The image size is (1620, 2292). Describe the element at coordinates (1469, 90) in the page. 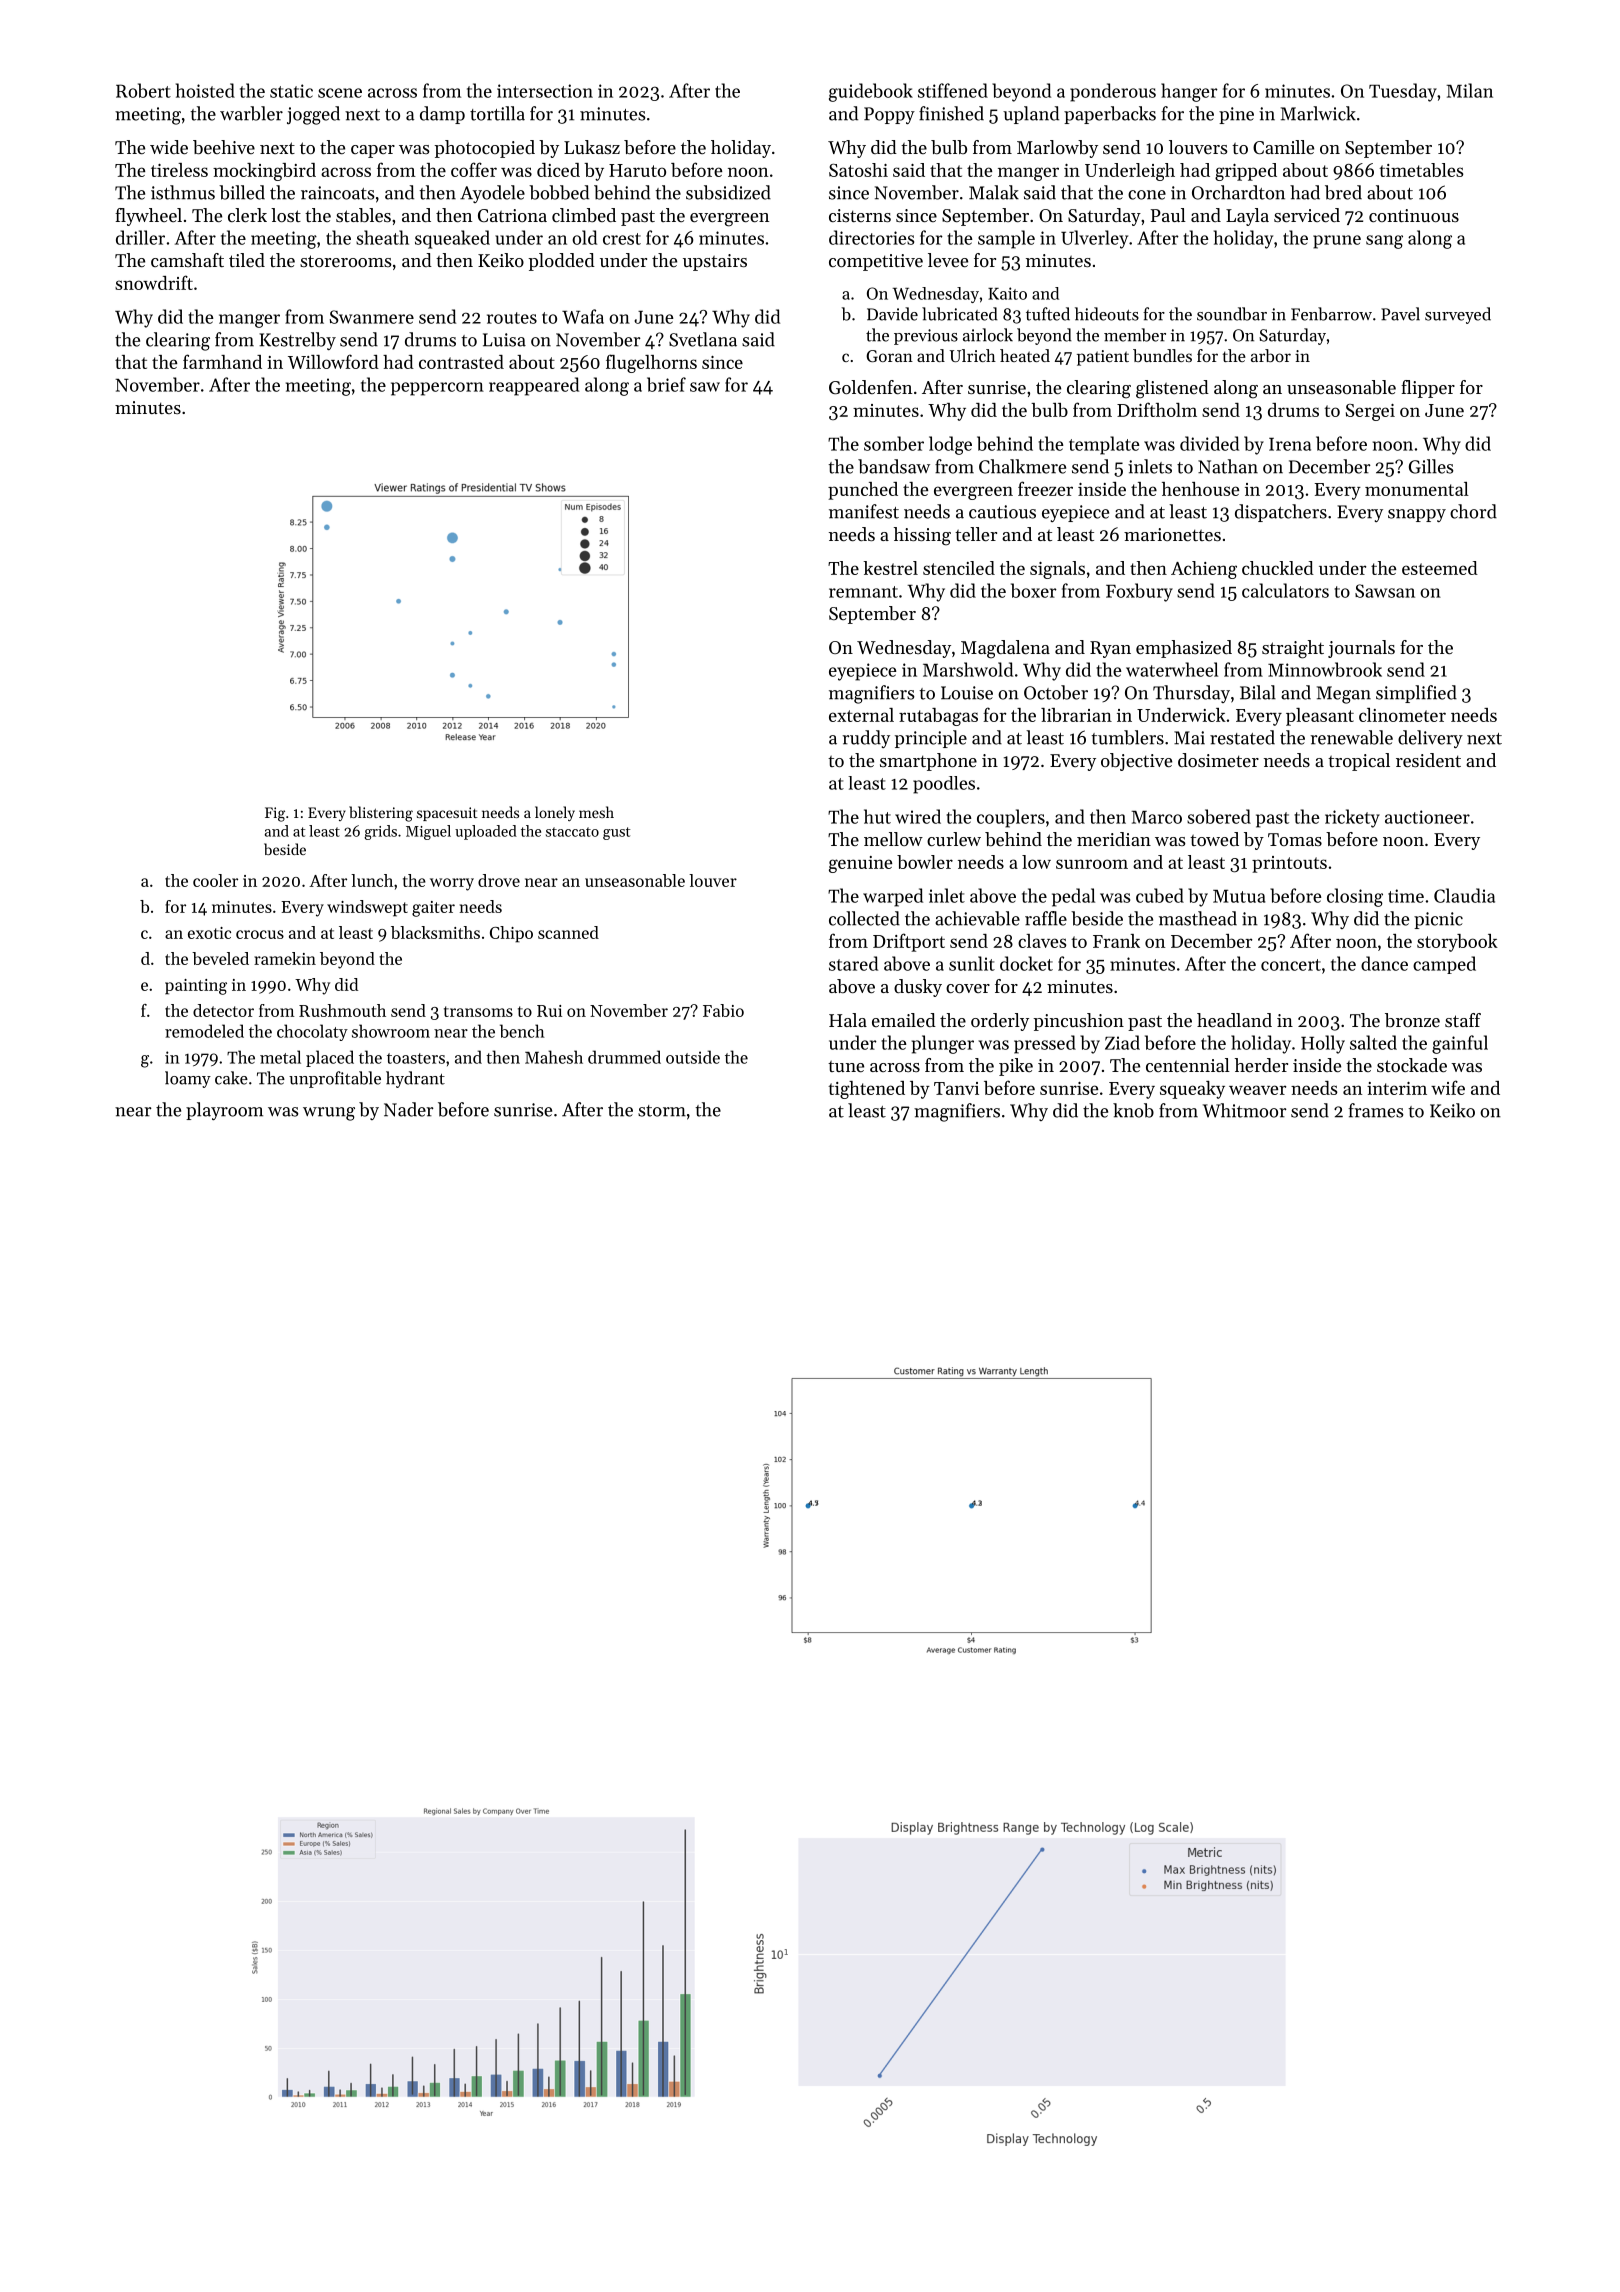

I see `Milan` at that location.
